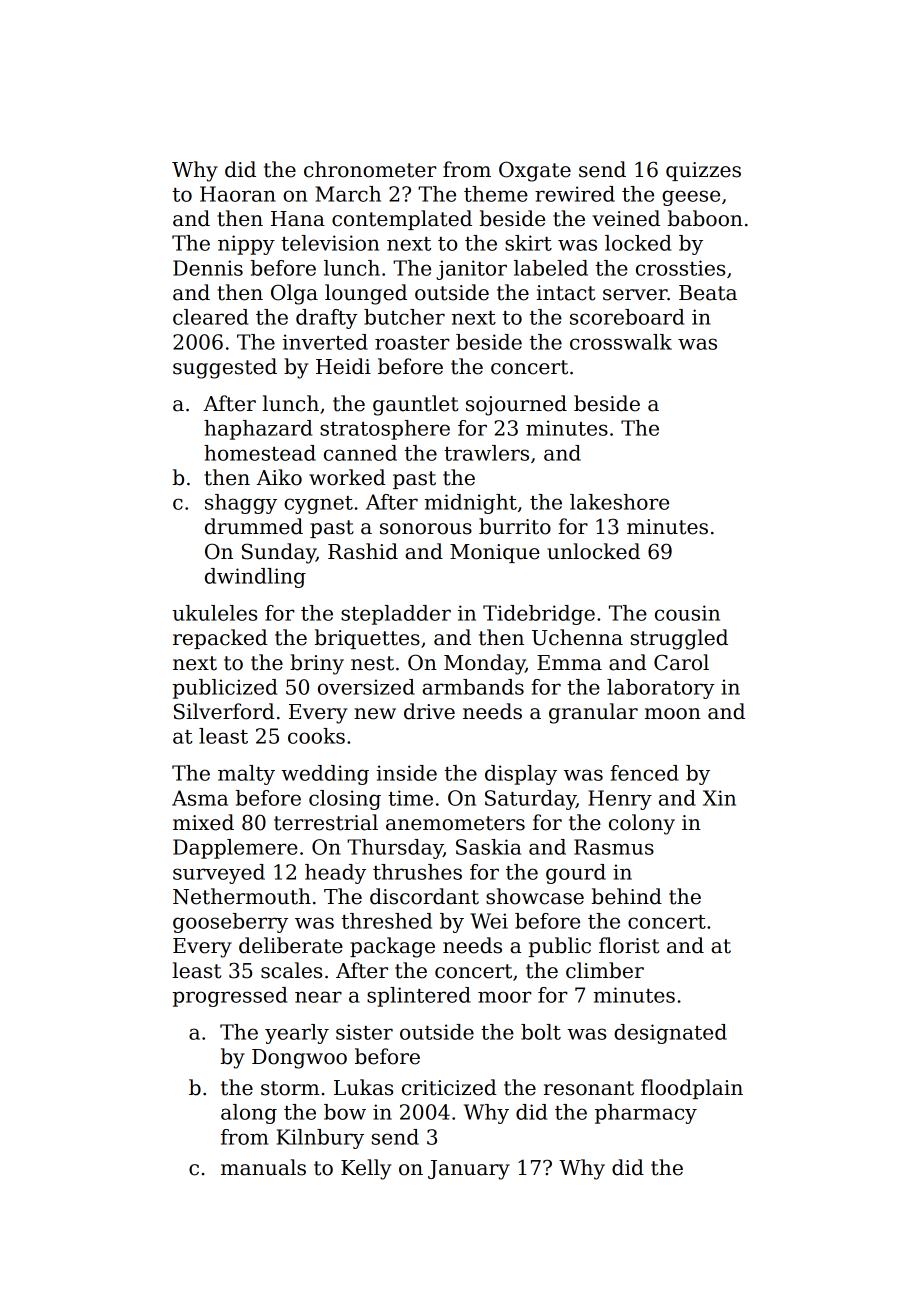  I want to click on January, so click(469, 1170).
